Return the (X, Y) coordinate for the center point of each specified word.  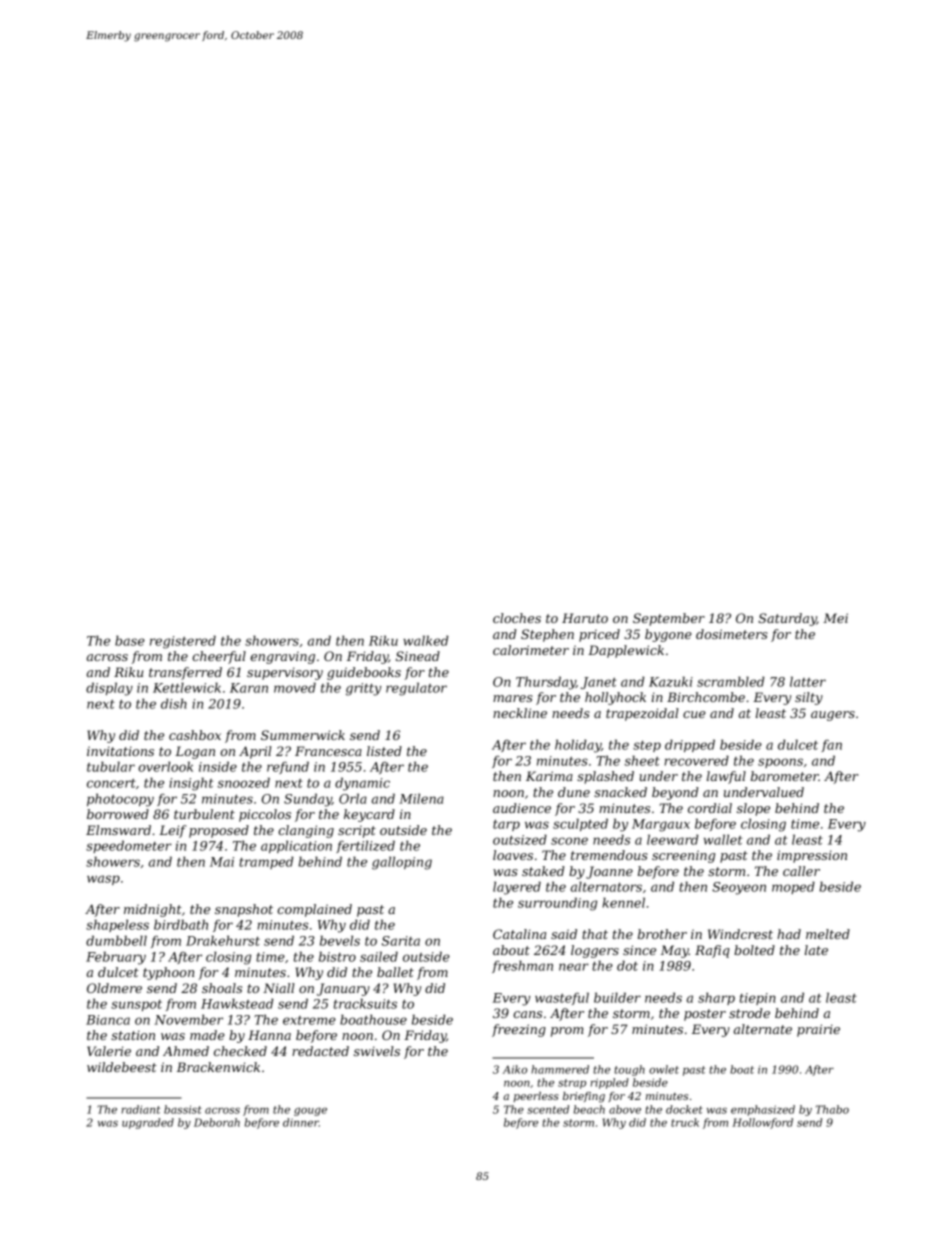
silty (809, 698)
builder (617, 997)
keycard (369, 815)
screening (683, 856)
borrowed (118, 814)
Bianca (108, 1020)
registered (183, 642)
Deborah (217, 1122)
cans (527, 1014)
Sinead (418, 656)
